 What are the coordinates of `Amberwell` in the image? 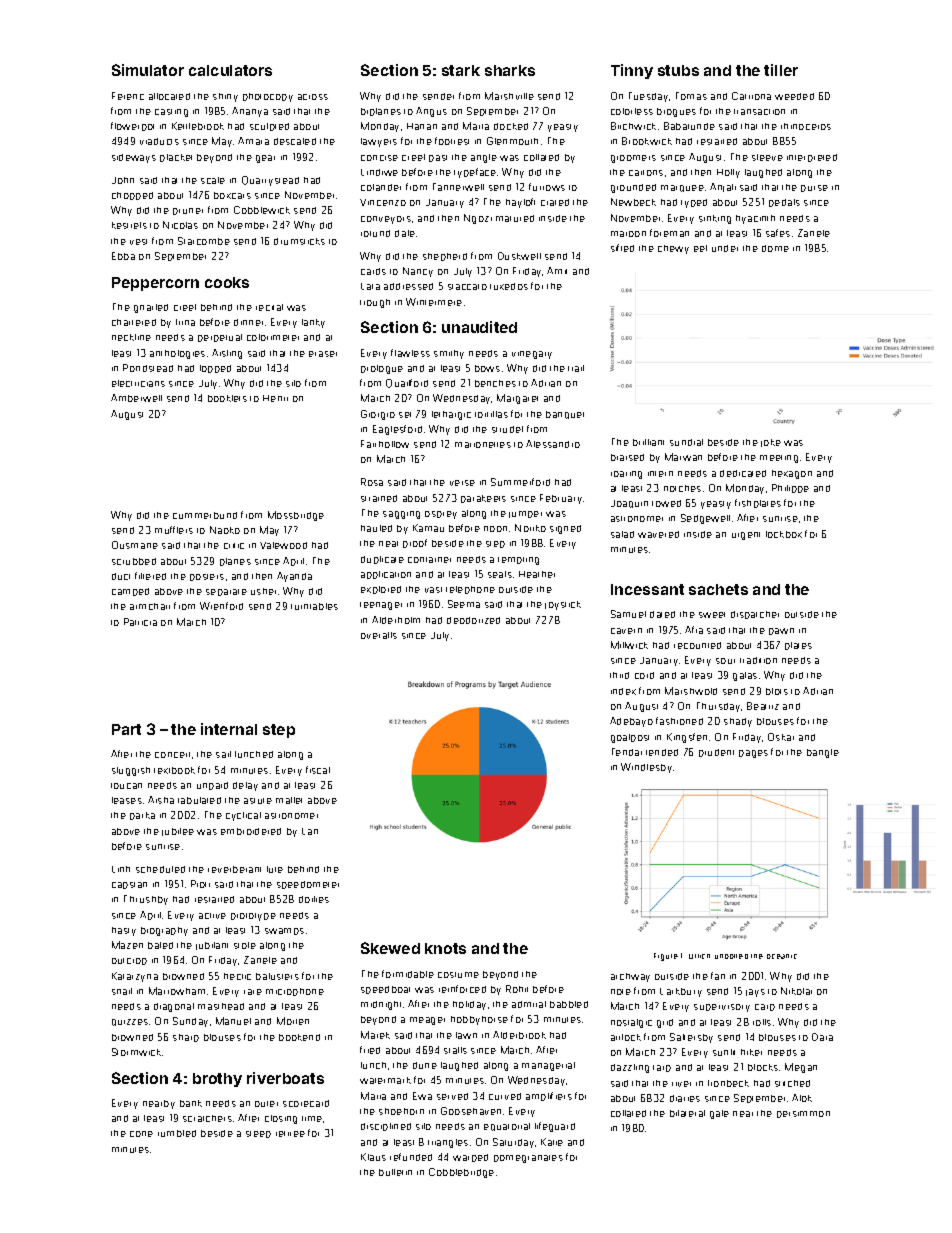 It's located at (136, 398).
